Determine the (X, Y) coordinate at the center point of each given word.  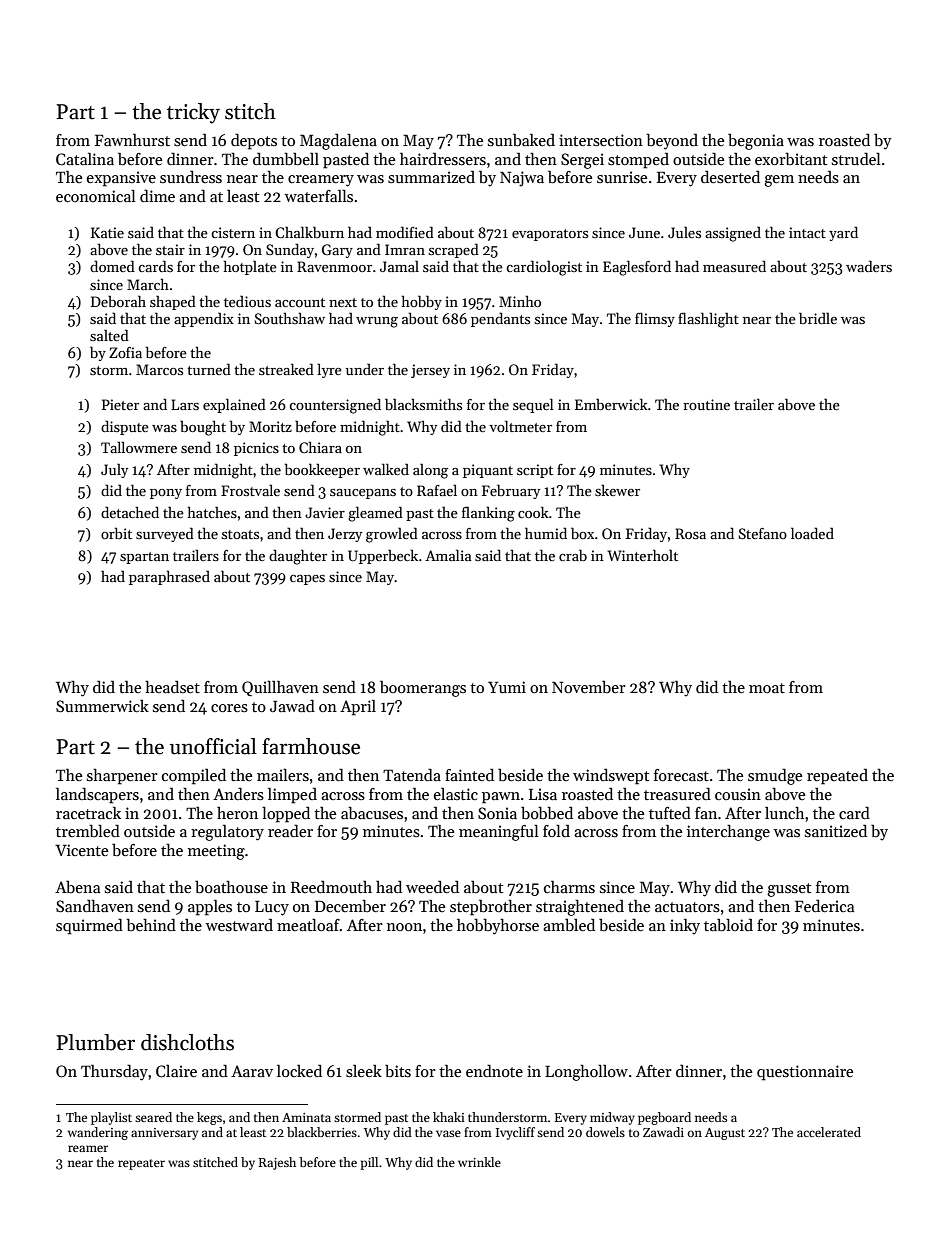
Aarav (252, 1071)
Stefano (763, 533)
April (358, 708)
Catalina (85, 159)
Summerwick (102, 706)
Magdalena (338, 141)
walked (386, 469)
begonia (756, 141)
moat (767, 688)
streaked (286, 369)
